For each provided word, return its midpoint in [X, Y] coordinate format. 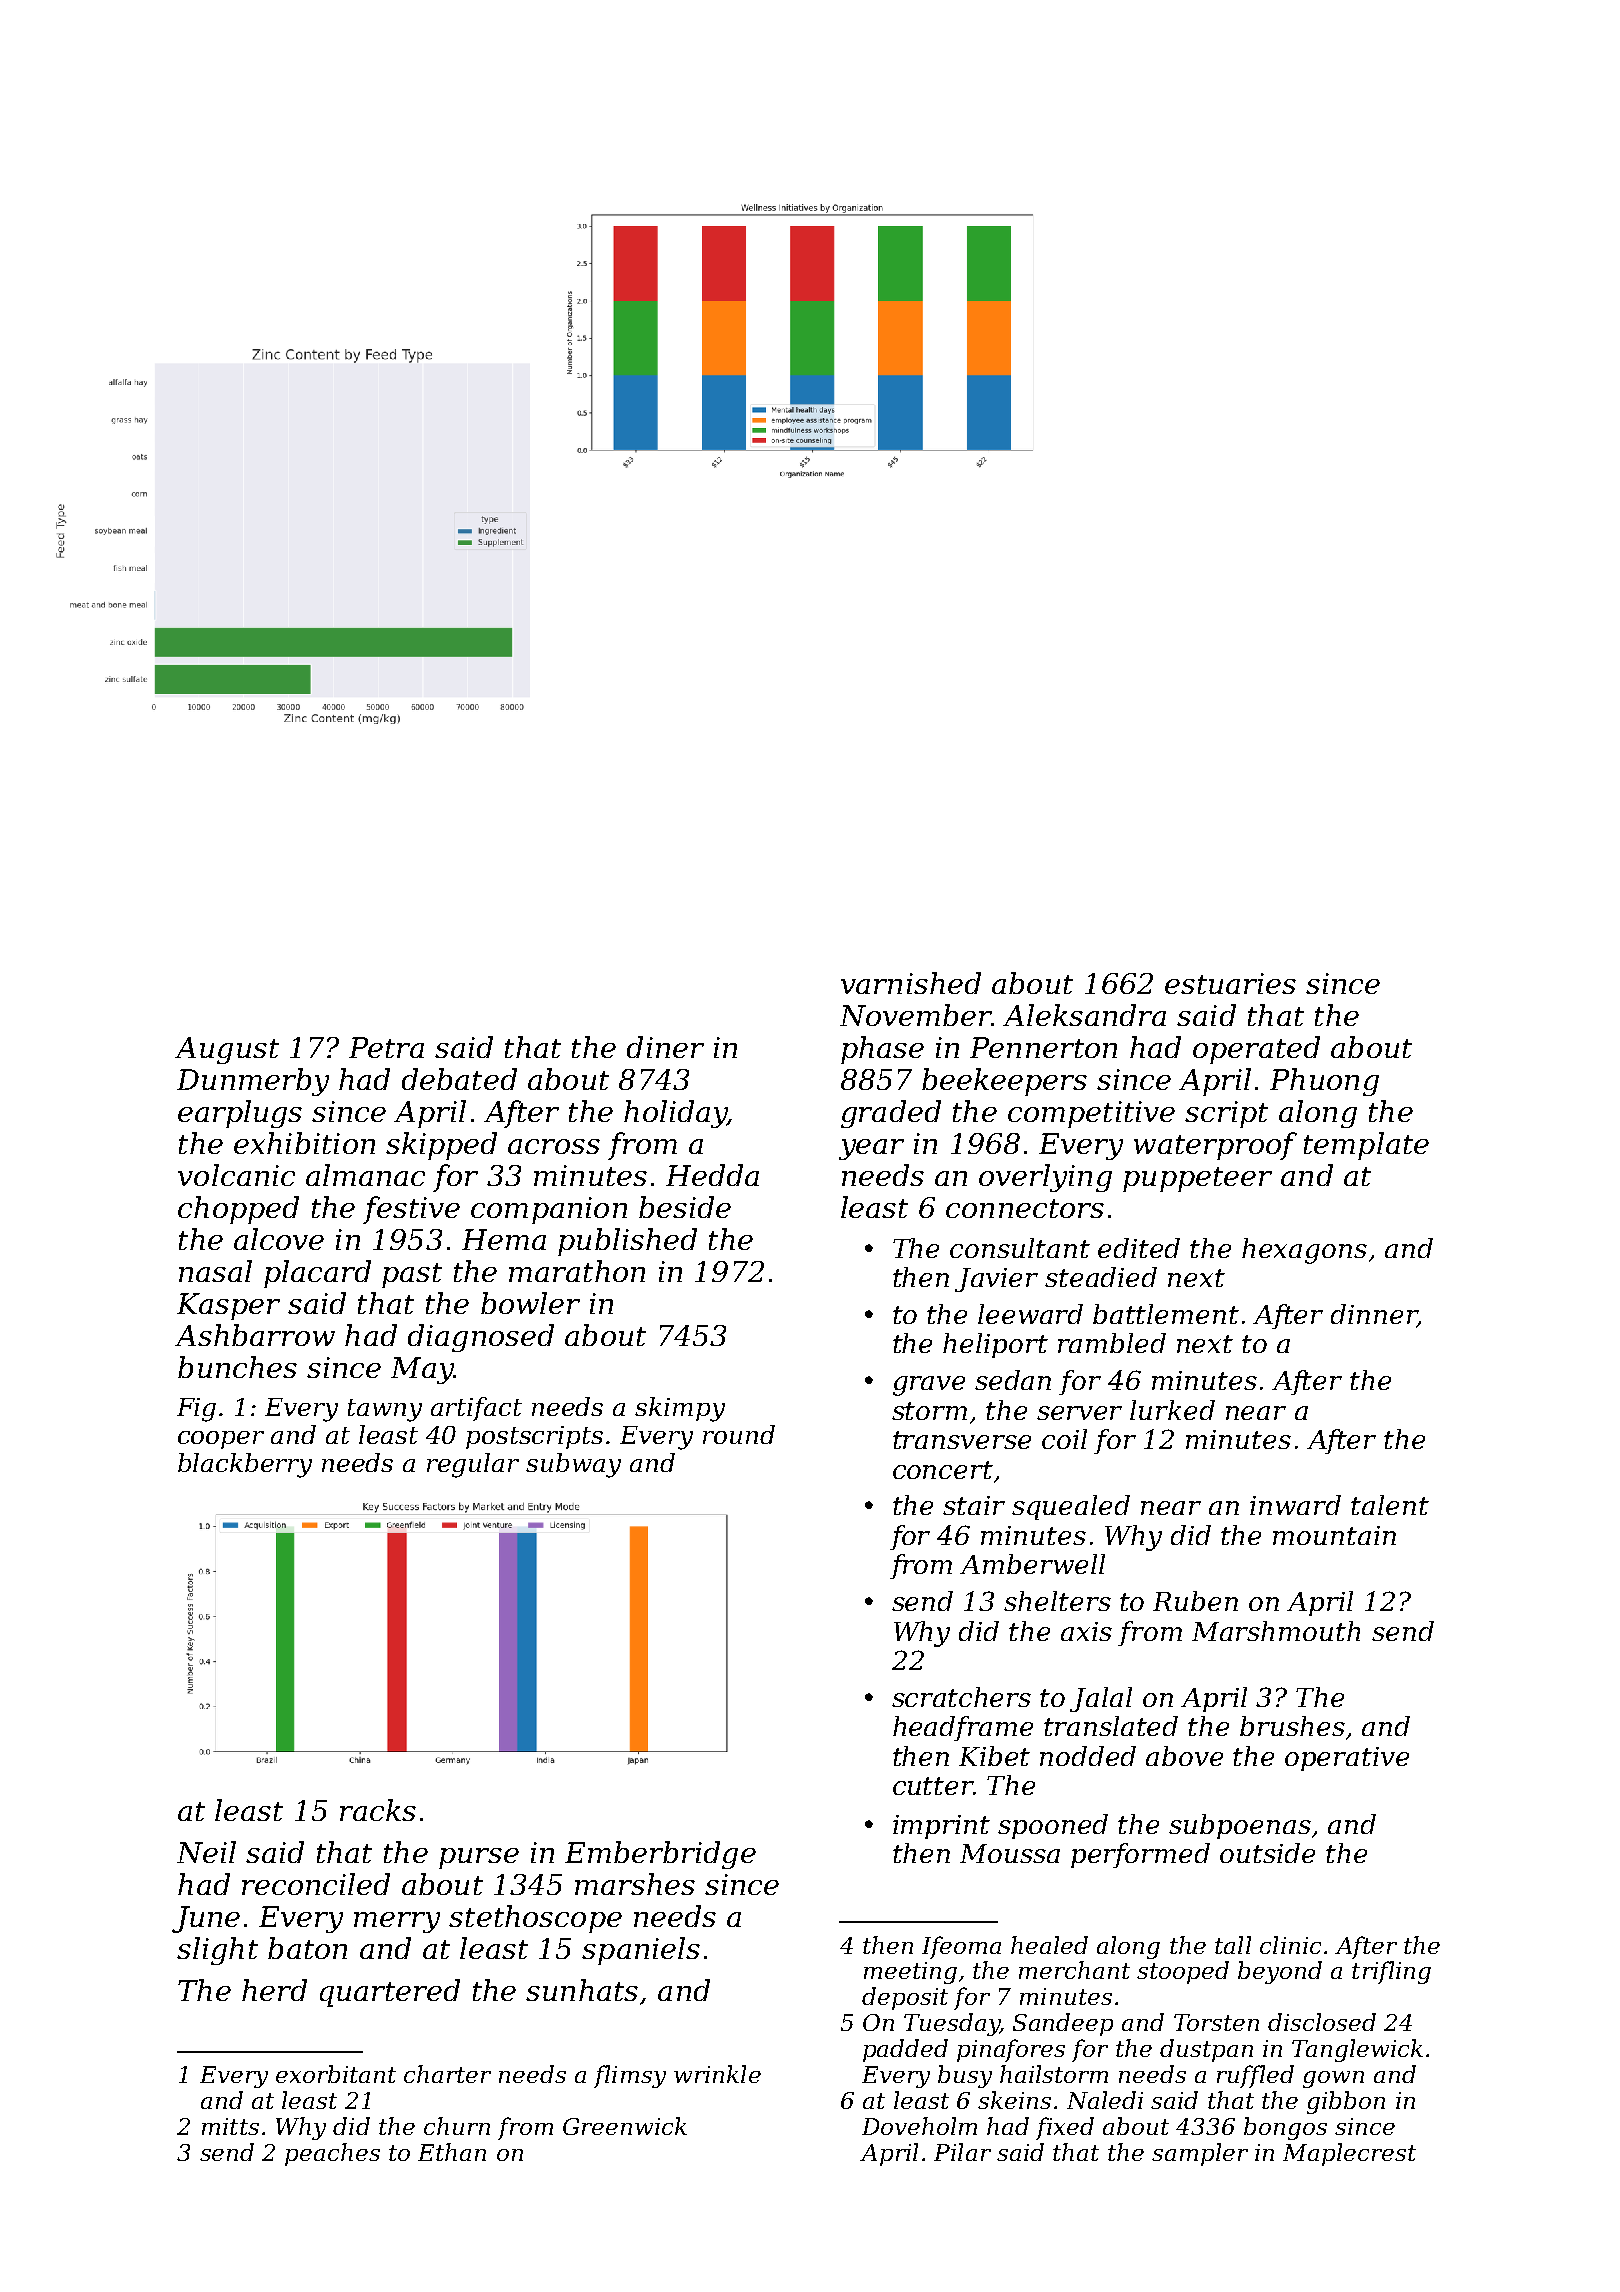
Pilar [962, 2152]
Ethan [452, 2152]
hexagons [1304, 1251]
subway [573, 1465]
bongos [1285, 2128]
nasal [215, 1271]
